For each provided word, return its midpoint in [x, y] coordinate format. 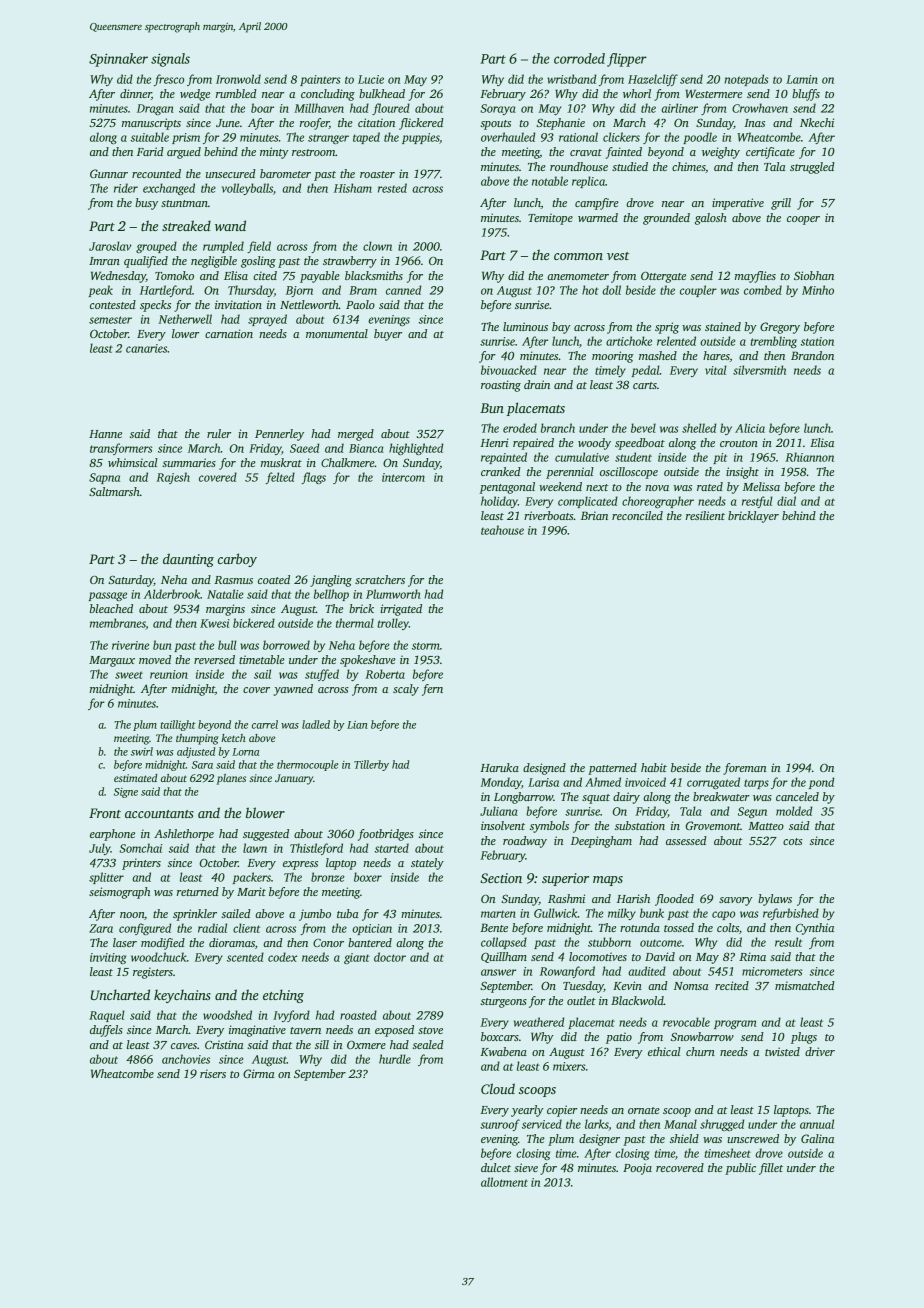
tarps [756, 784]
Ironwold [238, 79]
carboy [237, 560]
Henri [494, 442]
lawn [255, 848]
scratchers [380, 579]
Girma [259, 1073]
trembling [773, 342]
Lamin [802, 79]
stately [427, 864]
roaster [377, 174]
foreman [745, 769]
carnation [229, 333]
